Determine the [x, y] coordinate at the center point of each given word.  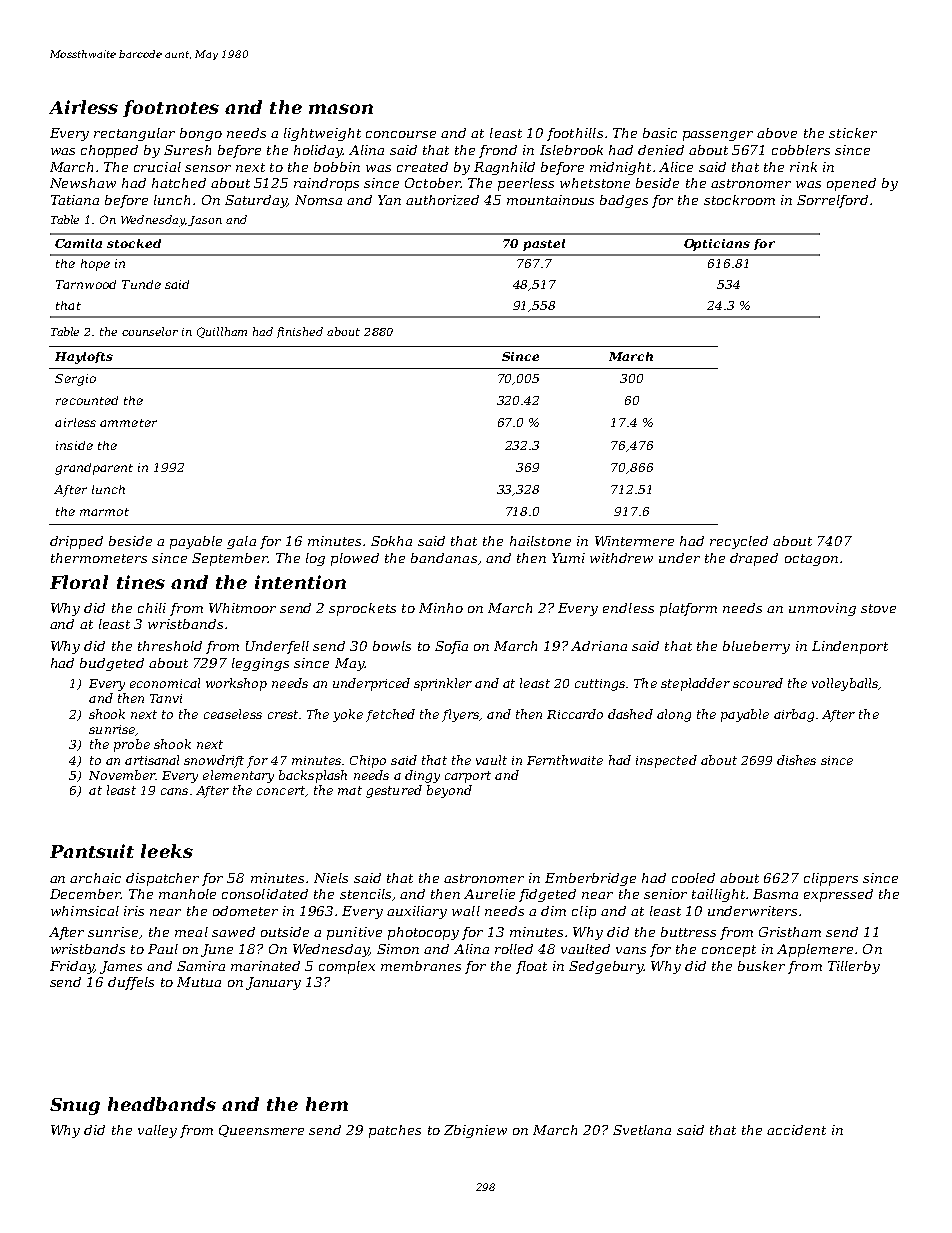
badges [624, 201]
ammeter [128, 423]
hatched [179, 183]
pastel [544, 245]
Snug [75, 1106]
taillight [718, 895]
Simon [398, 949]
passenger [718, 136]
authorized [442, 200]
